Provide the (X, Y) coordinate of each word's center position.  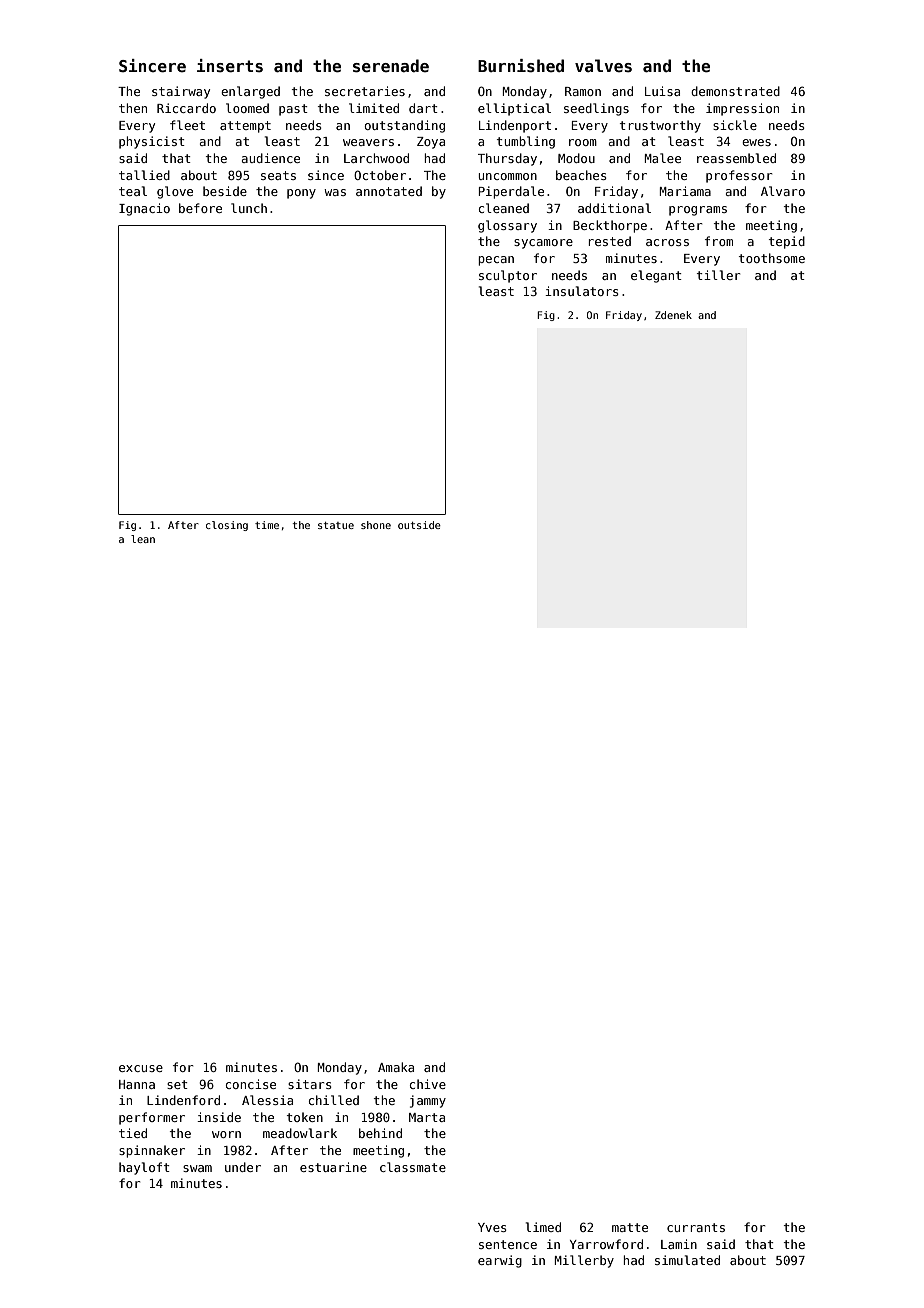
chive (428, 1084)
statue (336, 525)
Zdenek (673, 315)
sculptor (508, 276)
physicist (152, 142)
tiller (719, 275)
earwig (500, 1261)
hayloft (144, 1168)
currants (696, 1227)
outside (419, 525)
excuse (141, 1068)
